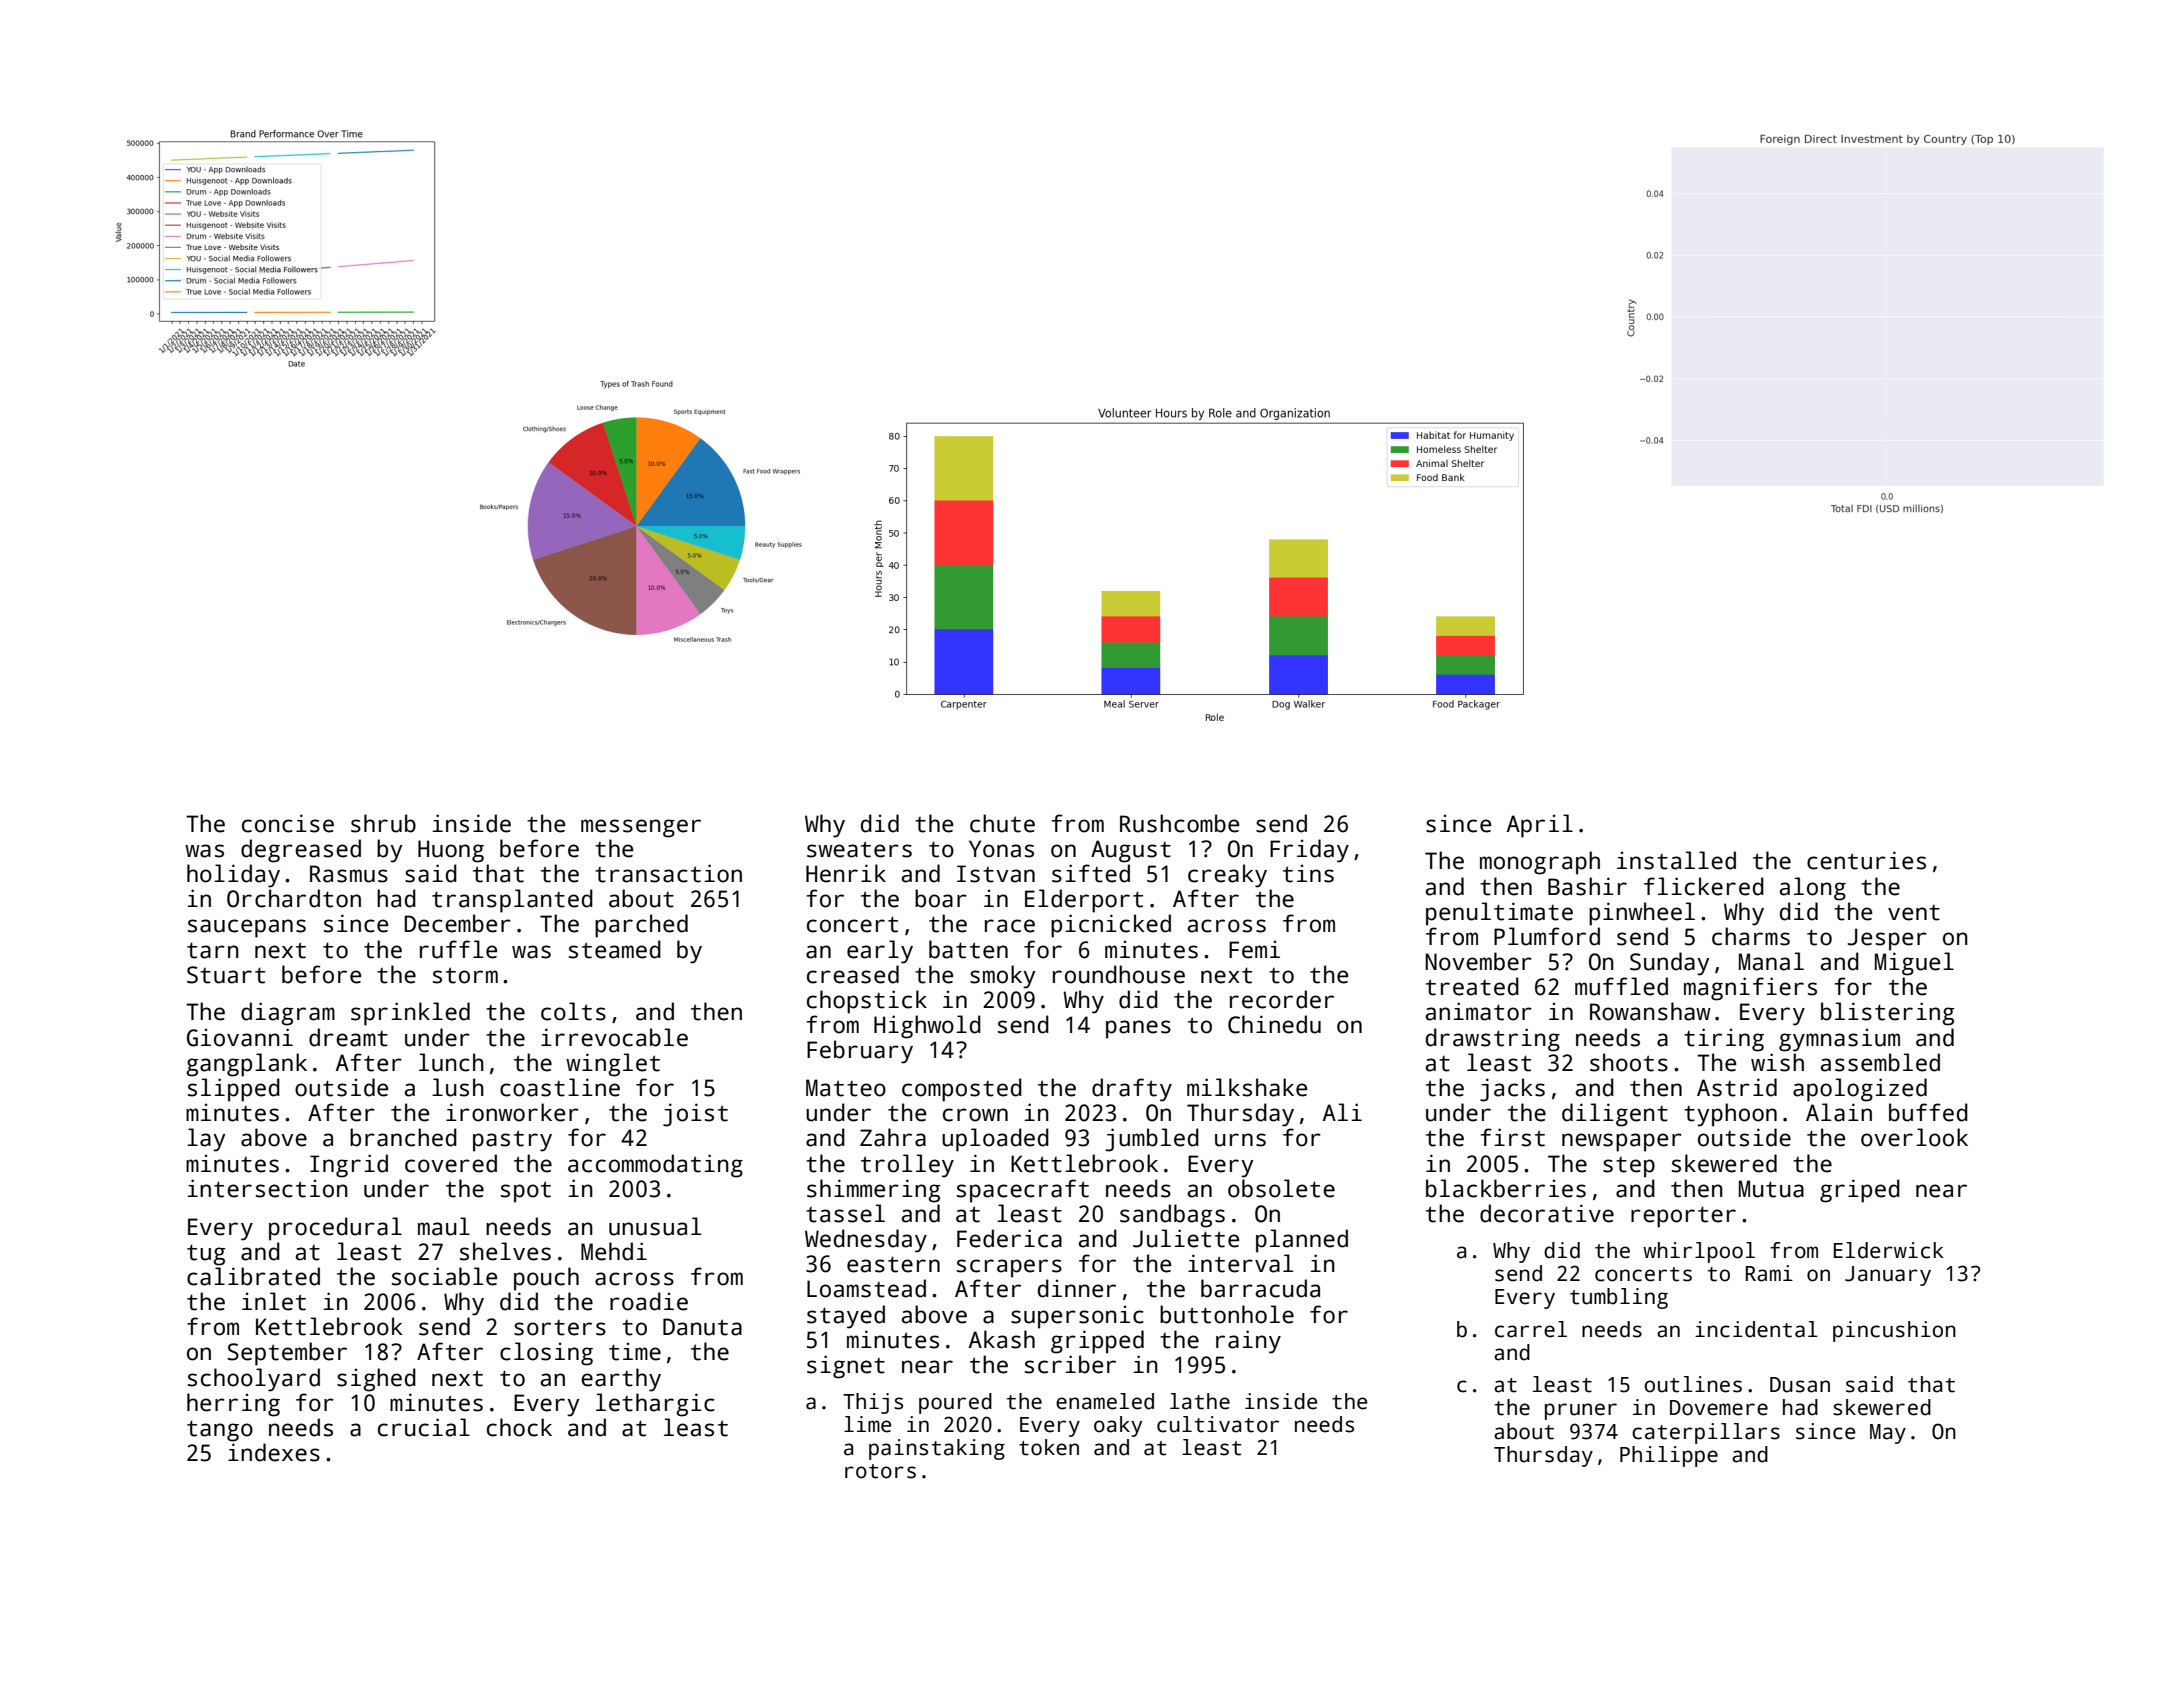 Image resolution: width=2178 pixels, height=1683 pixels. Describe the element at coordinates (641, 828) in the screenshot. I see `messenger` at that location.
